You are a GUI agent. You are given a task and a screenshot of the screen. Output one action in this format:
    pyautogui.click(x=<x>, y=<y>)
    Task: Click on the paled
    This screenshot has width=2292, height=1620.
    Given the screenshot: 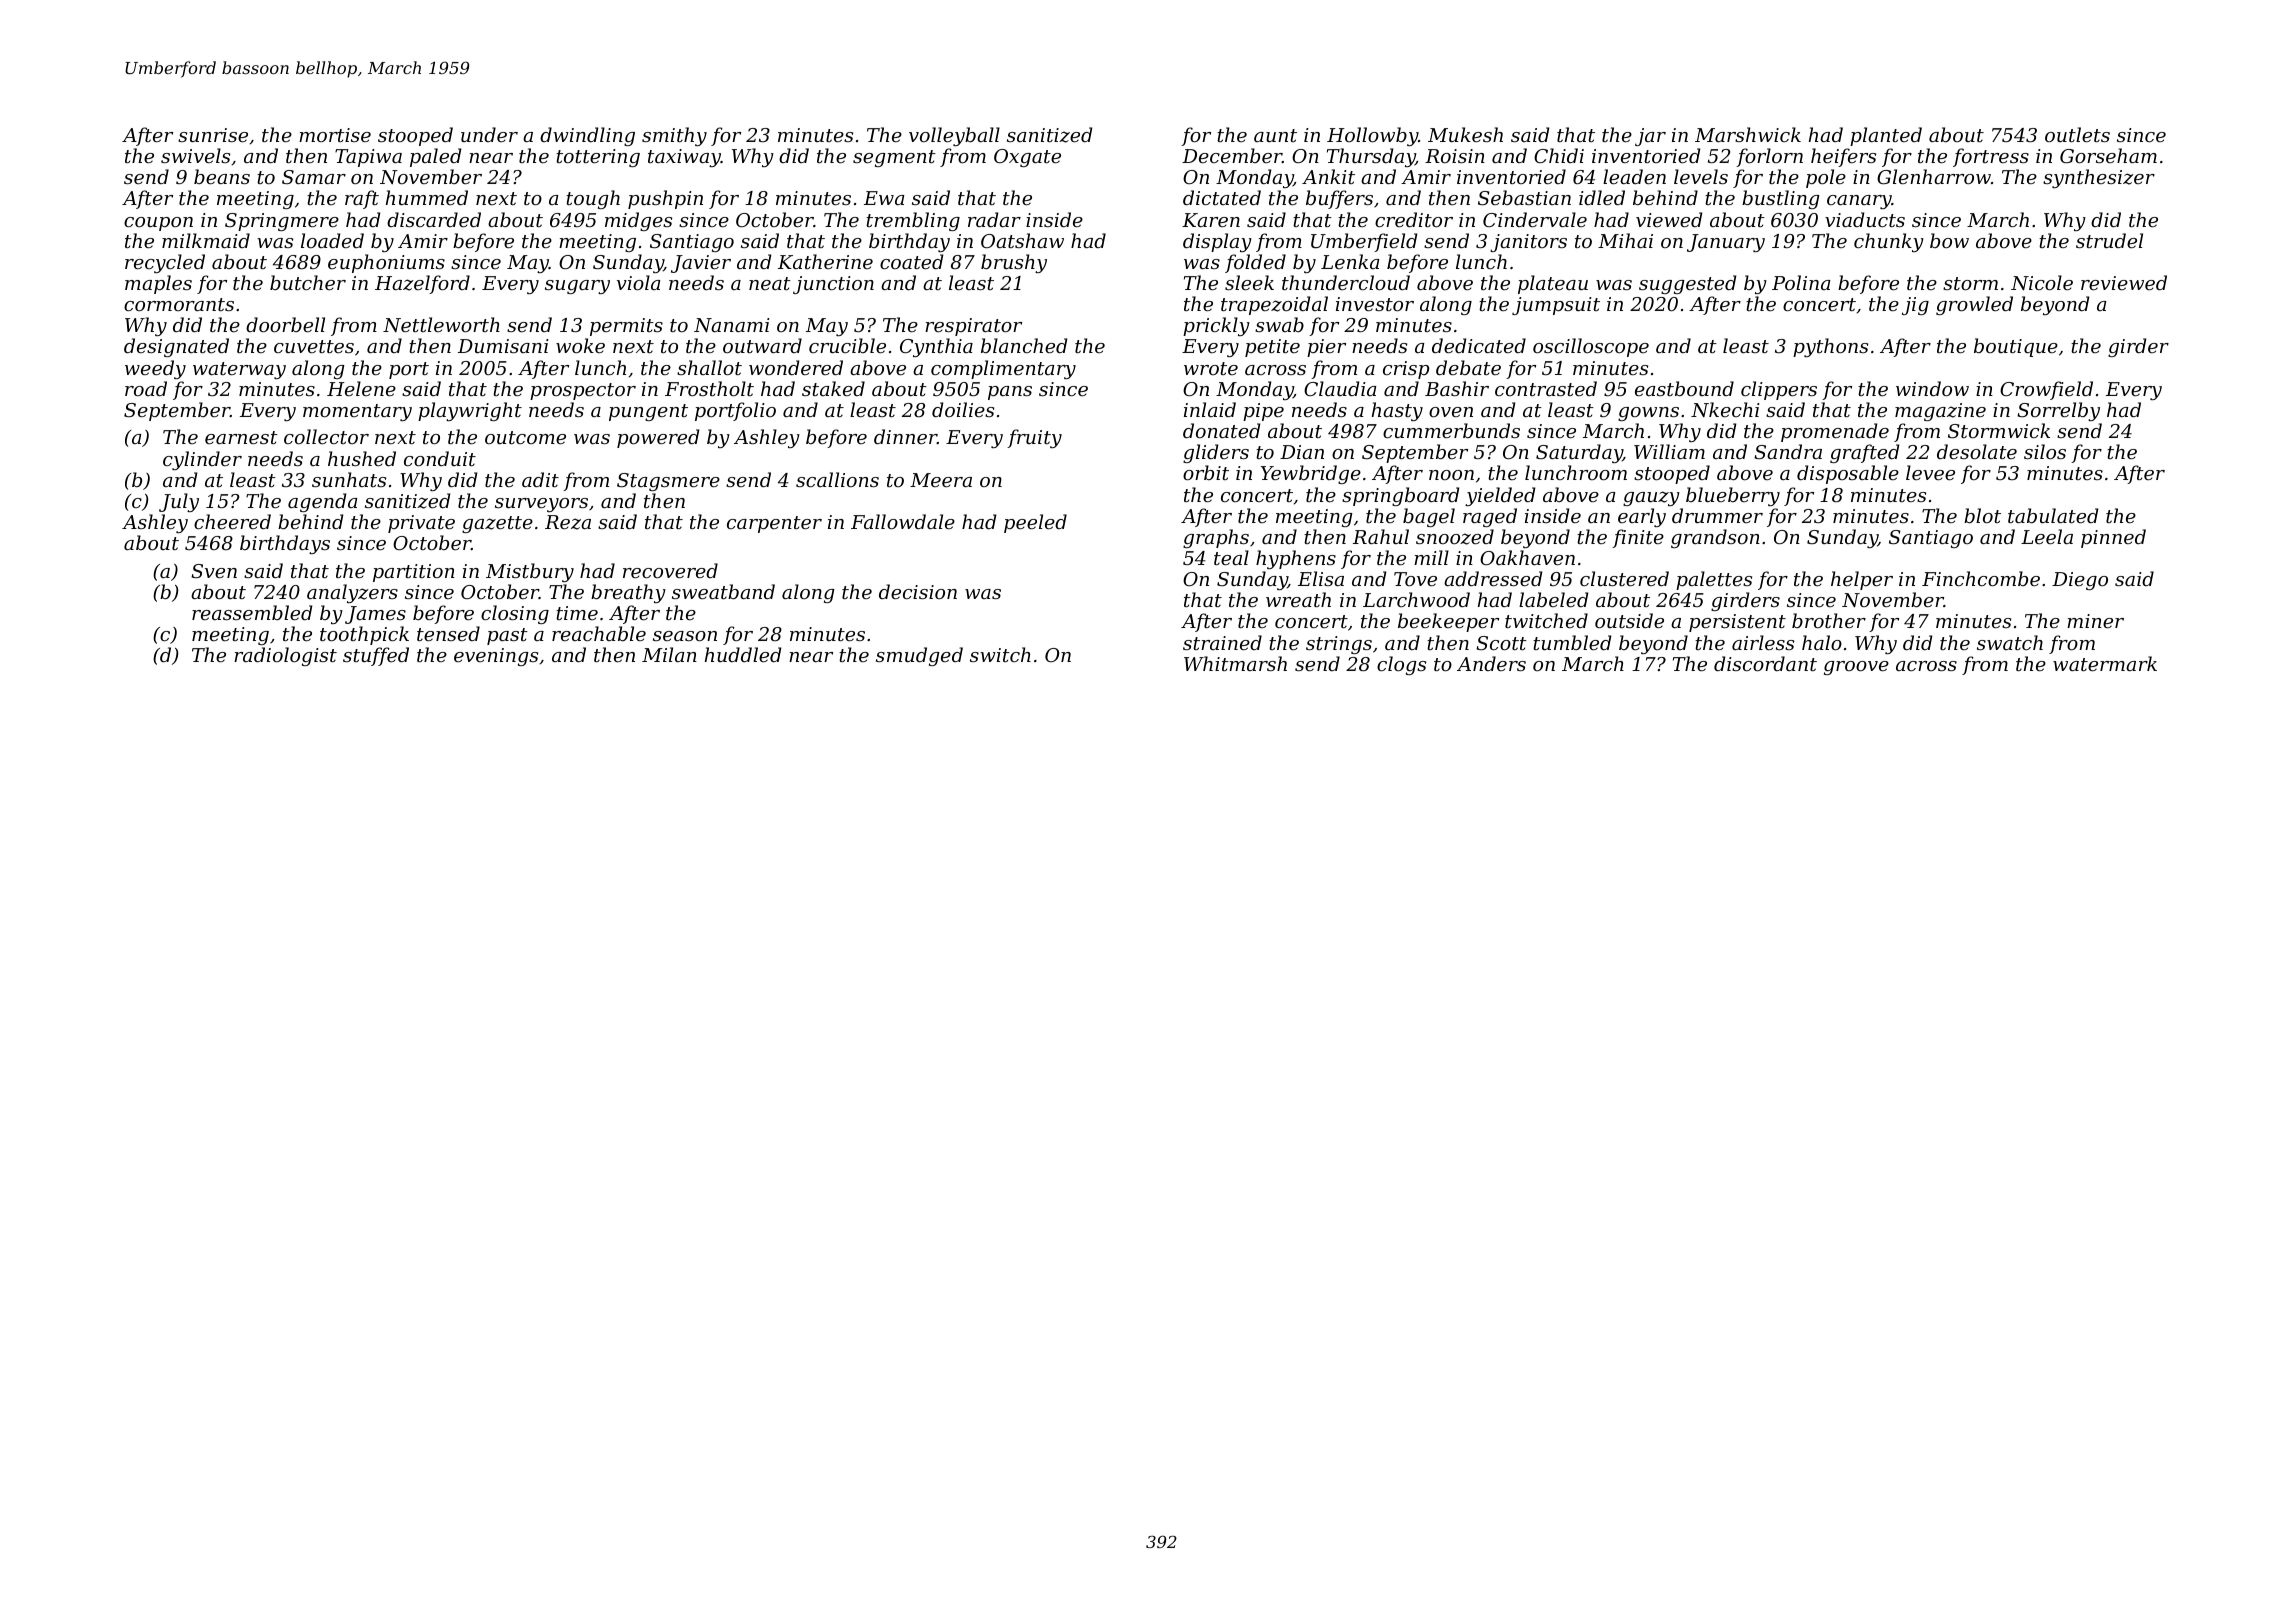 What is the action you would take?
    pyautogui.click(x=435, y=157)
